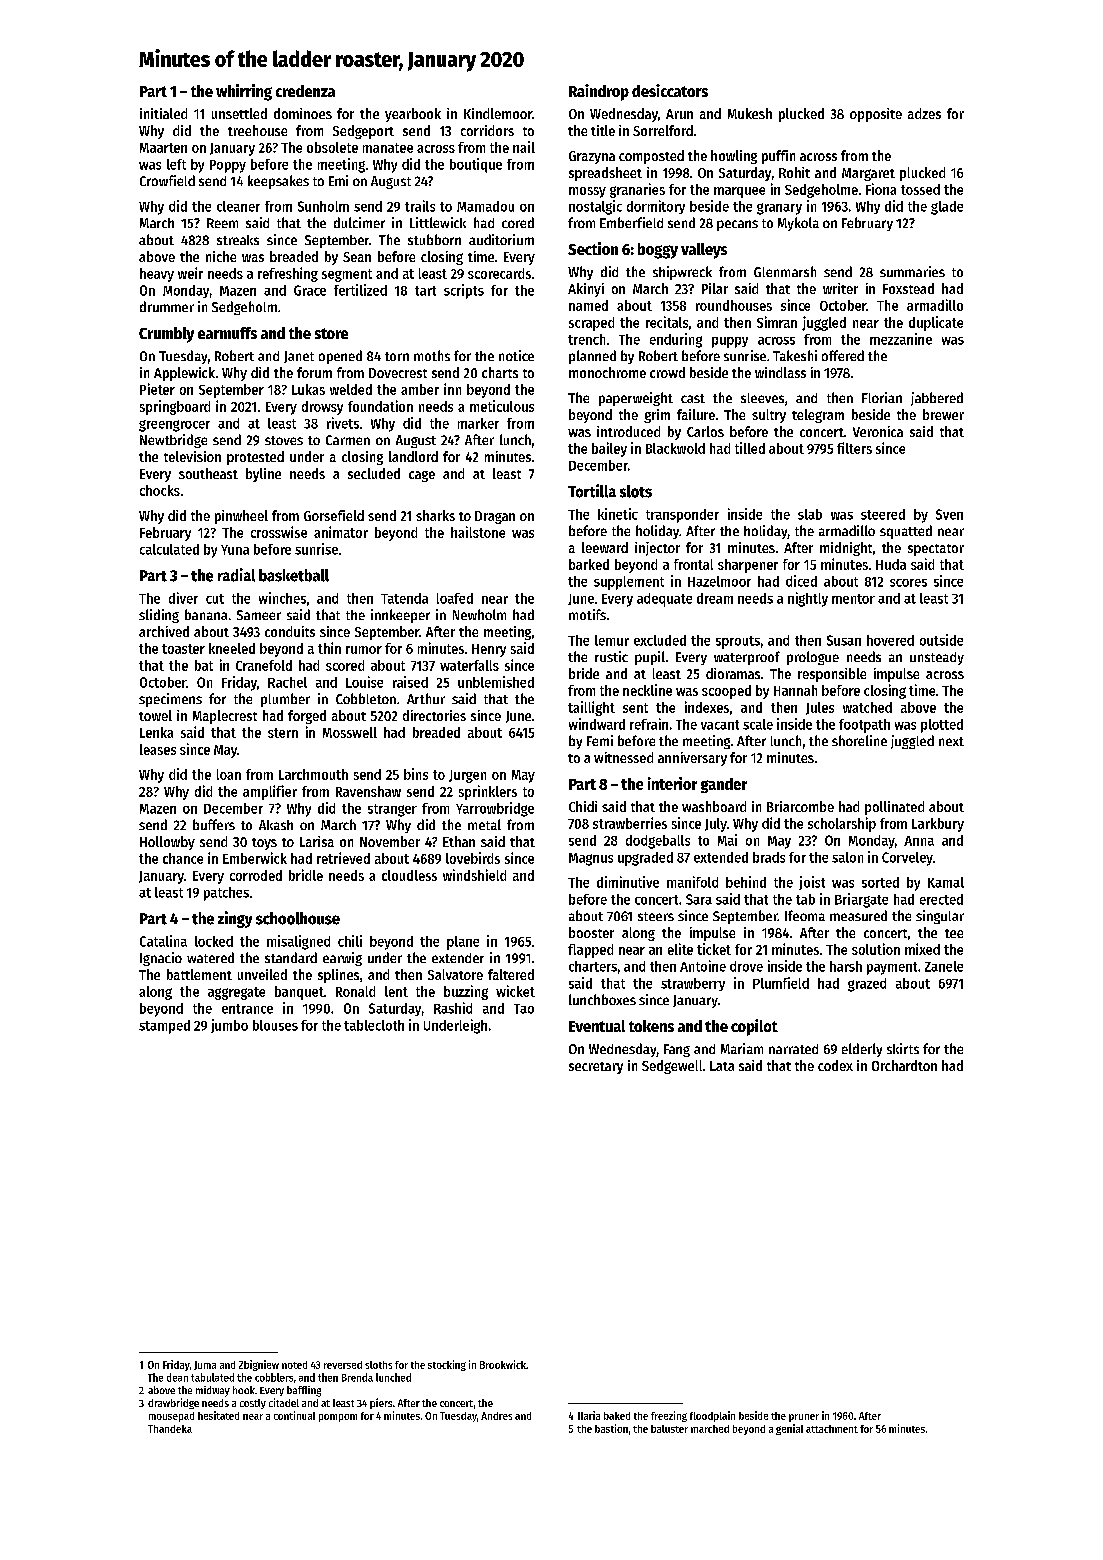  I want to click on harsh, so click(846, 966).
